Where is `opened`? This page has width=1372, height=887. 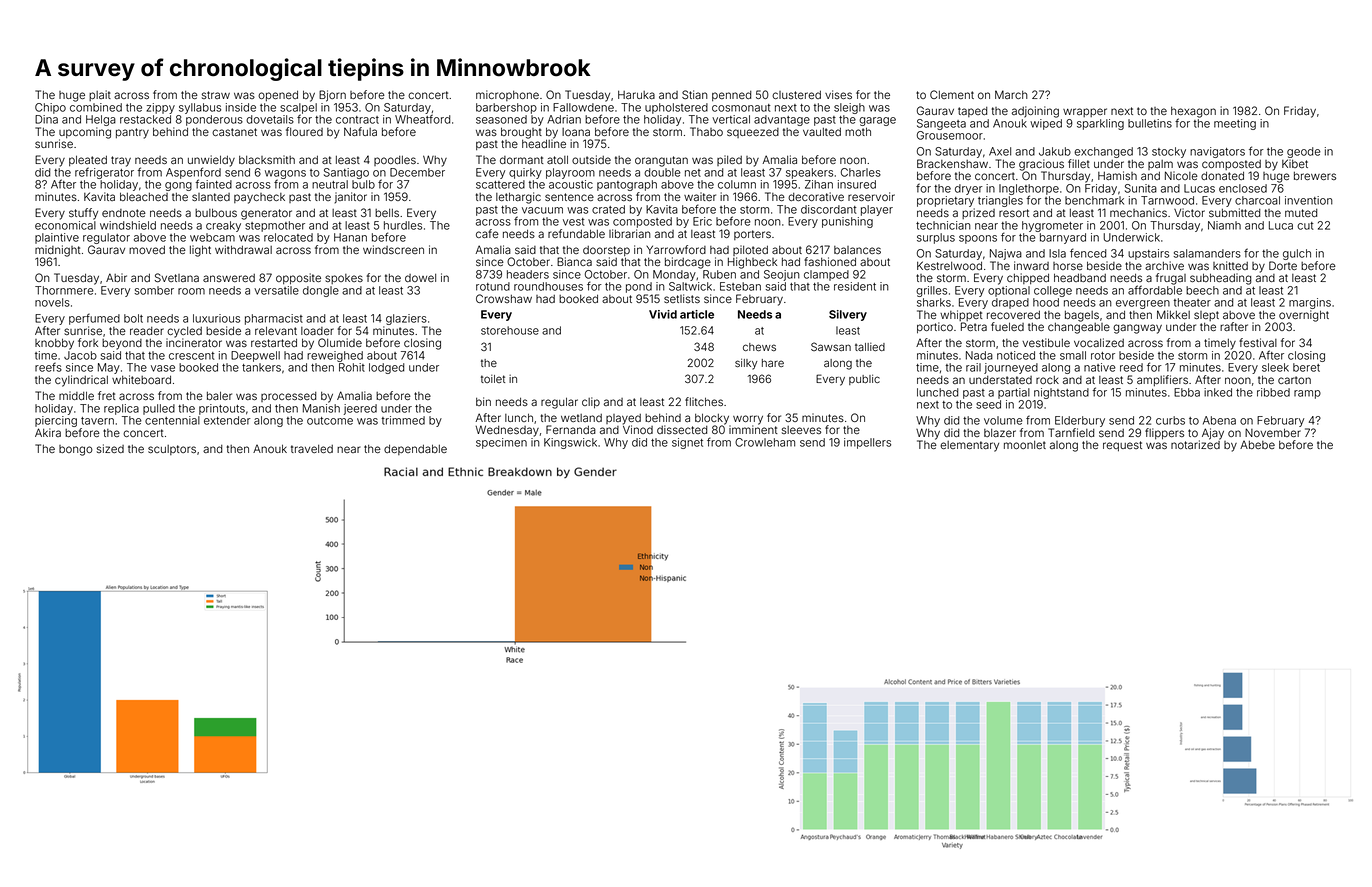
opened is located at coordinates (278, 95).
